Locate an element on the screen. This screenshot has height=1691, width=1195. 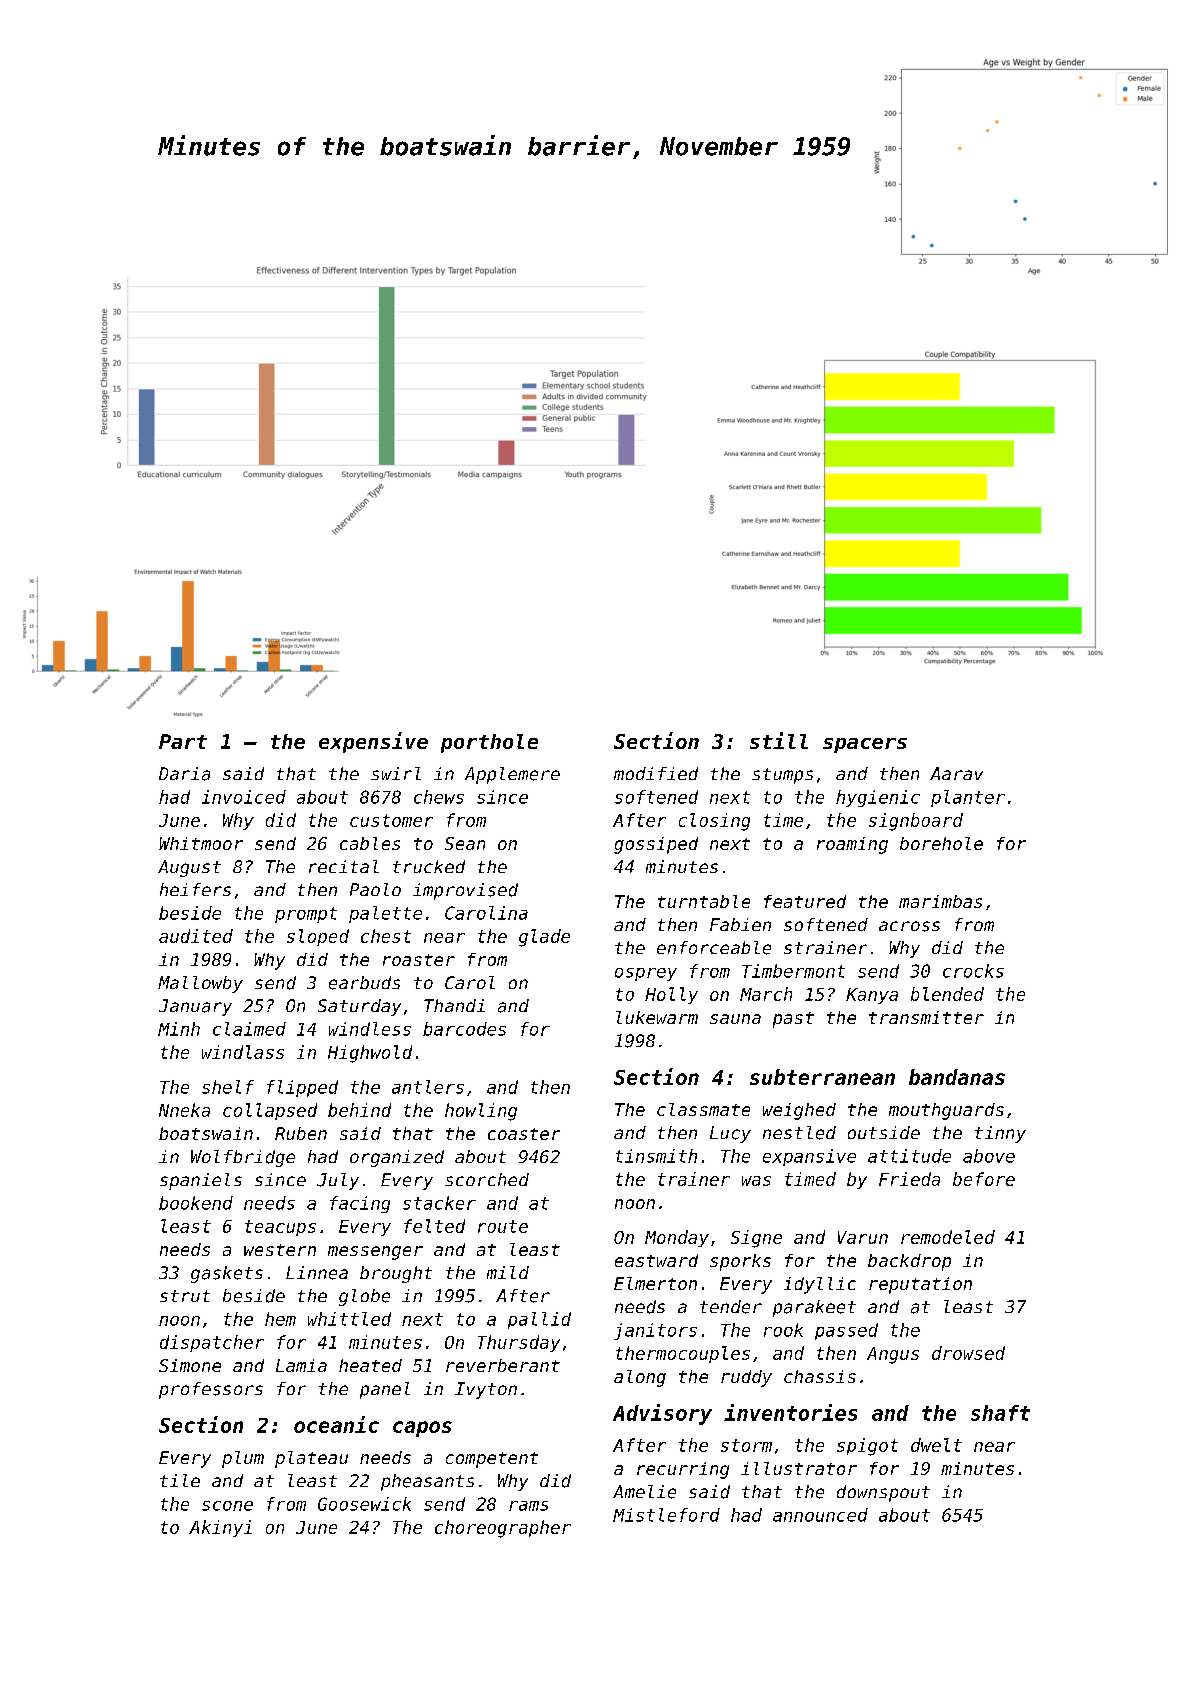
bookend is located at coordinates (196, 1203).
